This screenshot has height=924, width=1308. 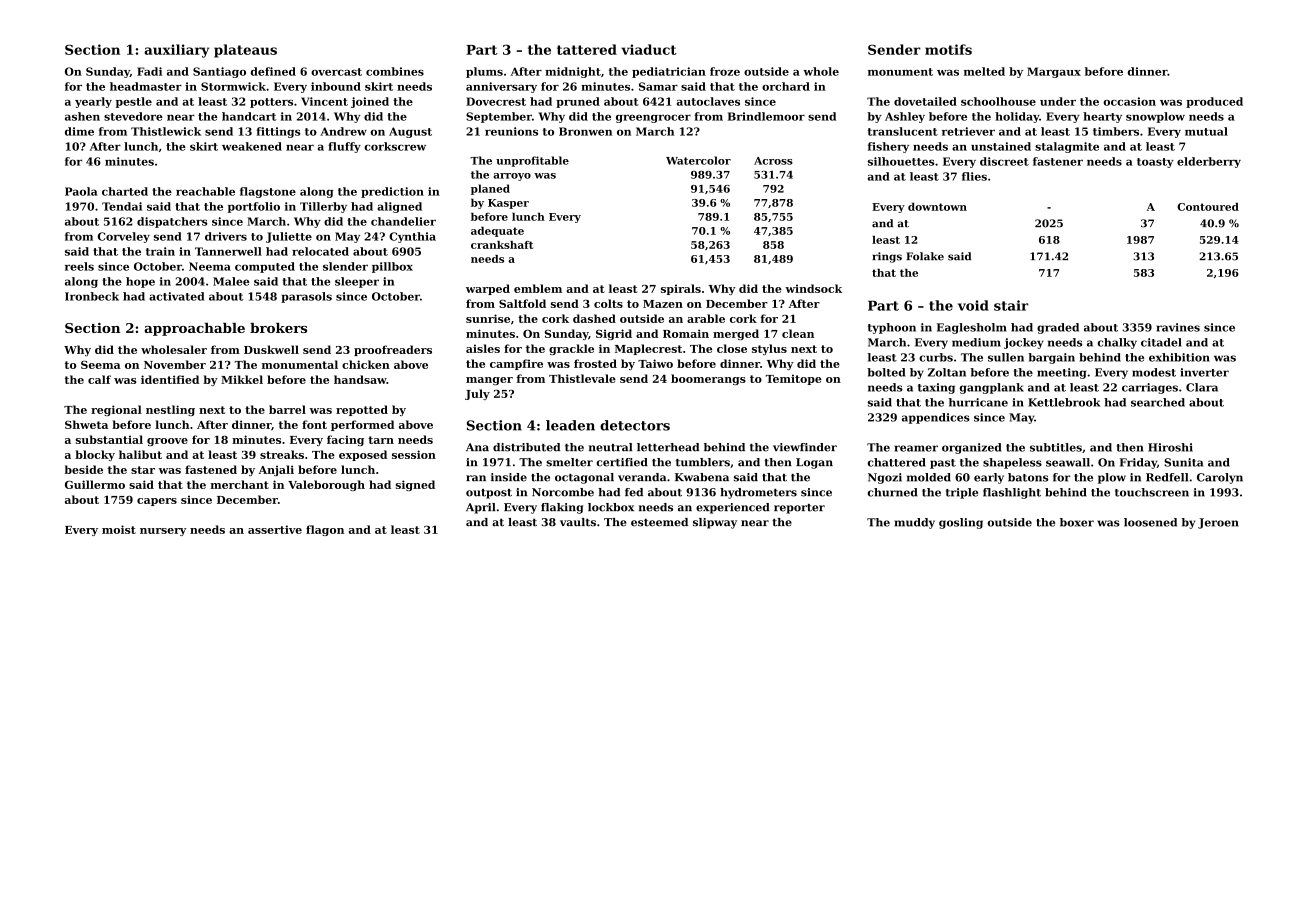 I want to click on stair, so click(x=1011, y=305).
